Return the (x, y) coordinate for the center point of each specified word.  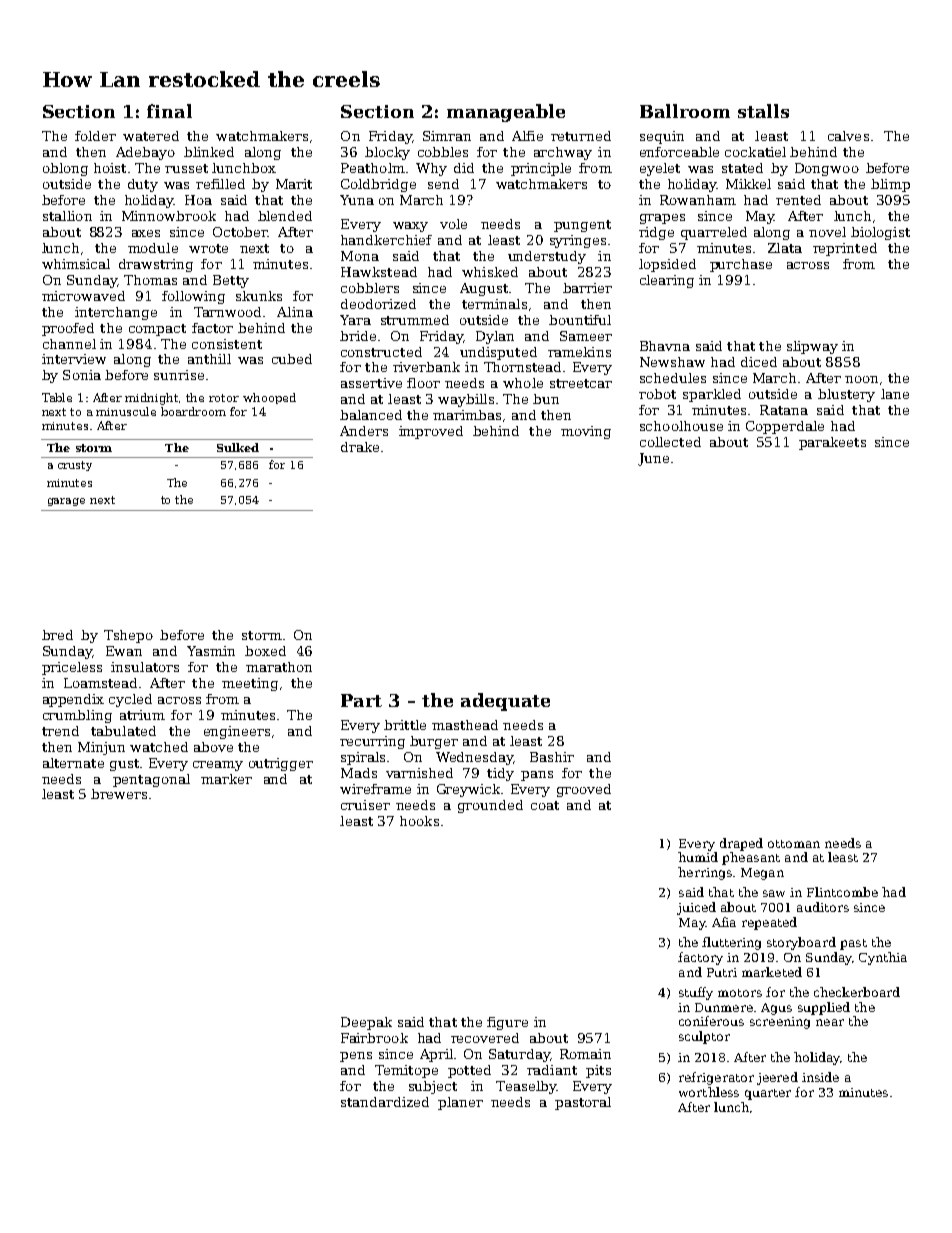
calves (848, 136)
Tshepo (128, 636)
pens (356, 1057)
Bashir (552, 757)
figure (507, 1023)
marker (226, 779)
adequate (505, 702)
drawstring (156, 265)
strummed (415, 320)
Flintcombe (842, 892)
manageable (506, 113)
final (169, 111)
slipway (812, 347)
